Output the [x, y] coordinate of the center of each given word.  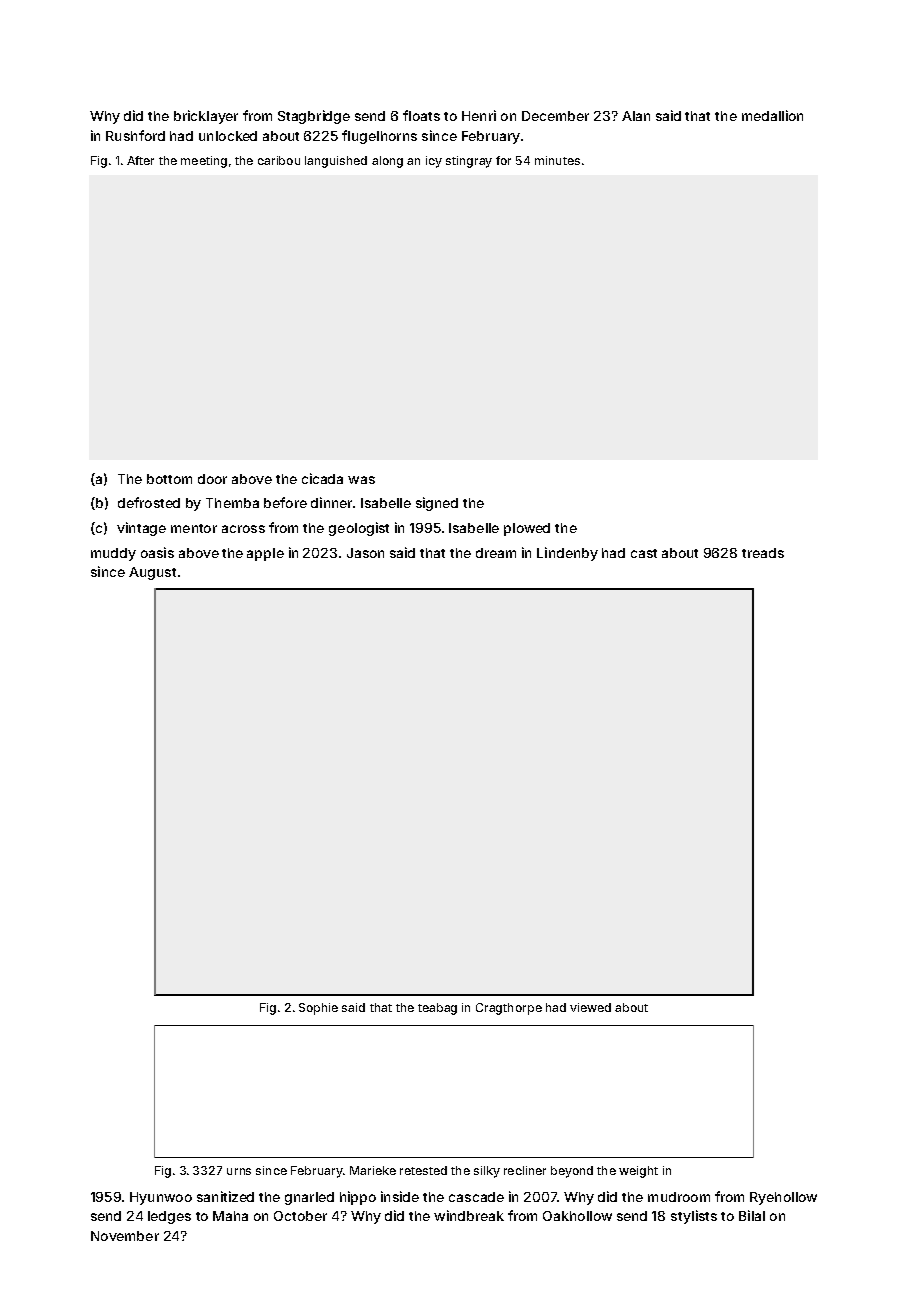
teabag [437, 1009]
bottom [169, 479]
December [555, 116]
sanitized [225, 1196]
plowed [527, 529]
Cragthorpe [509, 1009]
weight [638, 1172]
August [152, 573]
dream [496, 553]
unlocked [228, 136]
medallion [772, 115]
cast [644, 553]
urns [239, 1171]
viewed [590, 1007]
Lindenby [567, 554]
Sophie [318, 1009]
